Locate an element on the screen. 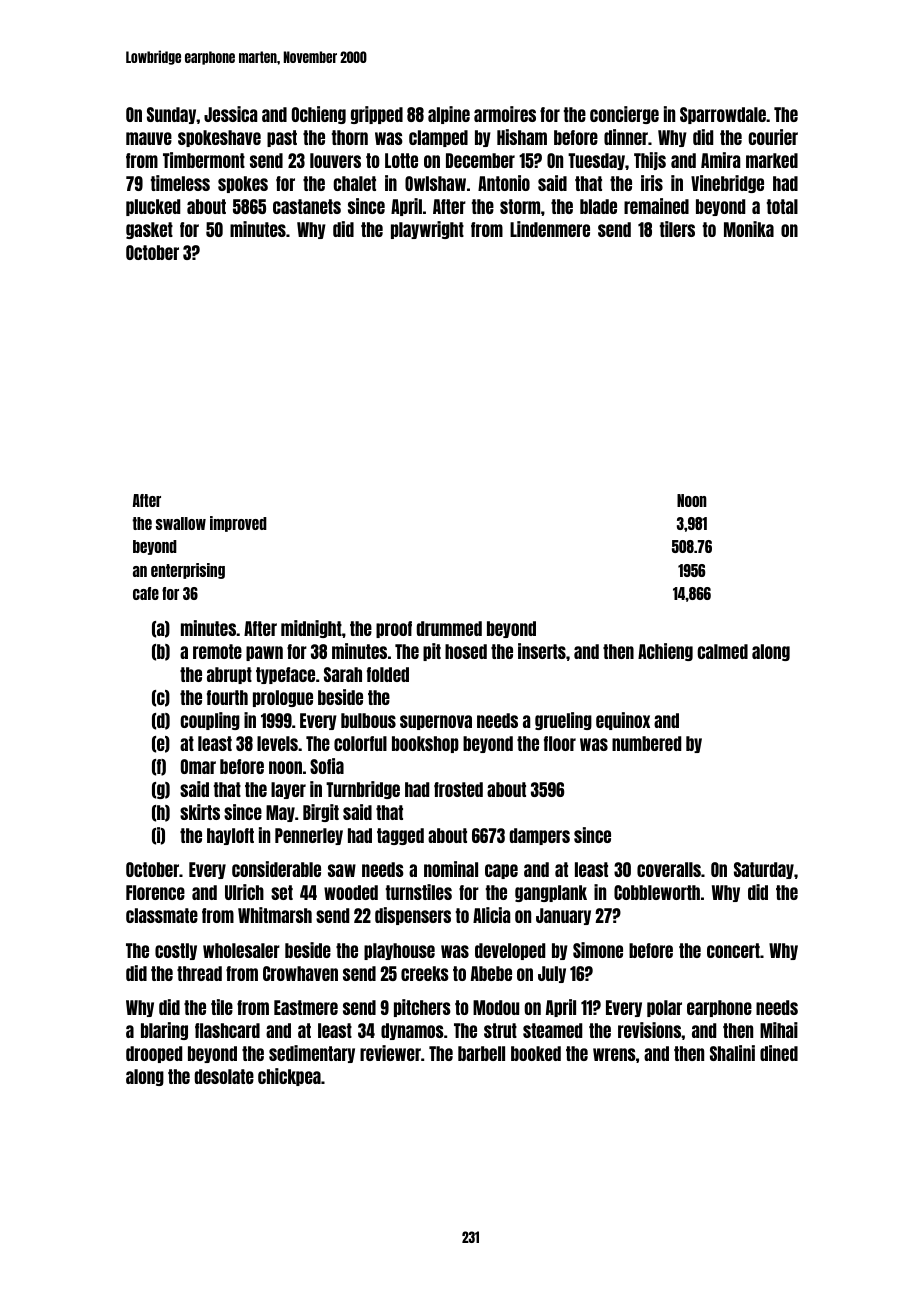 This screenshot has height=1314, width=924. improved is located at coordinates (238, 524).
